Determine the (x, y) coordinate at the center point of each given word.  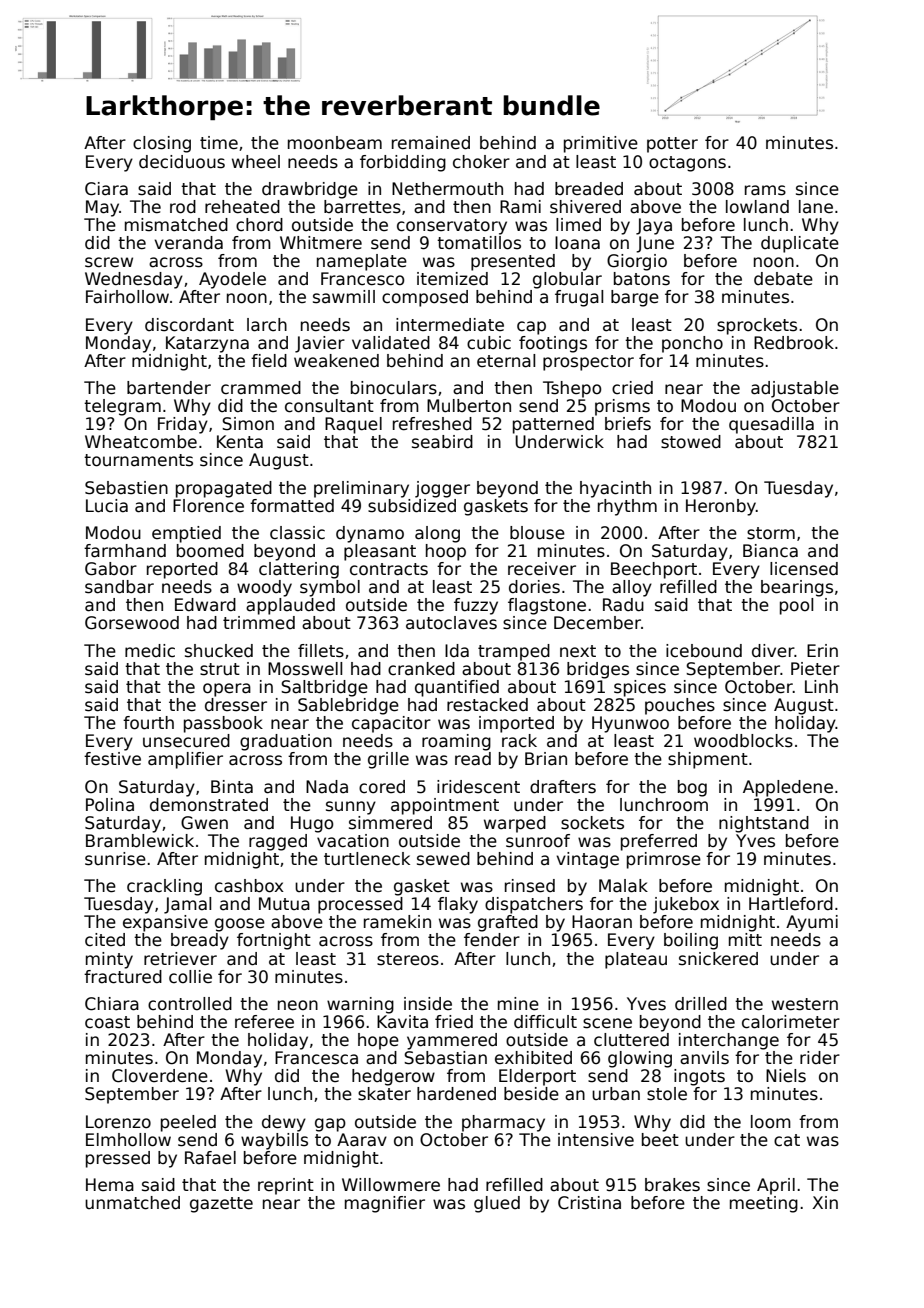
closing (162, 144)
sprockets (757, 326)
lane (816, 207)
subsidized (412, 506)
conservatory (452, 227)
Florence (208, 506)
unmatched (132, 1203)
